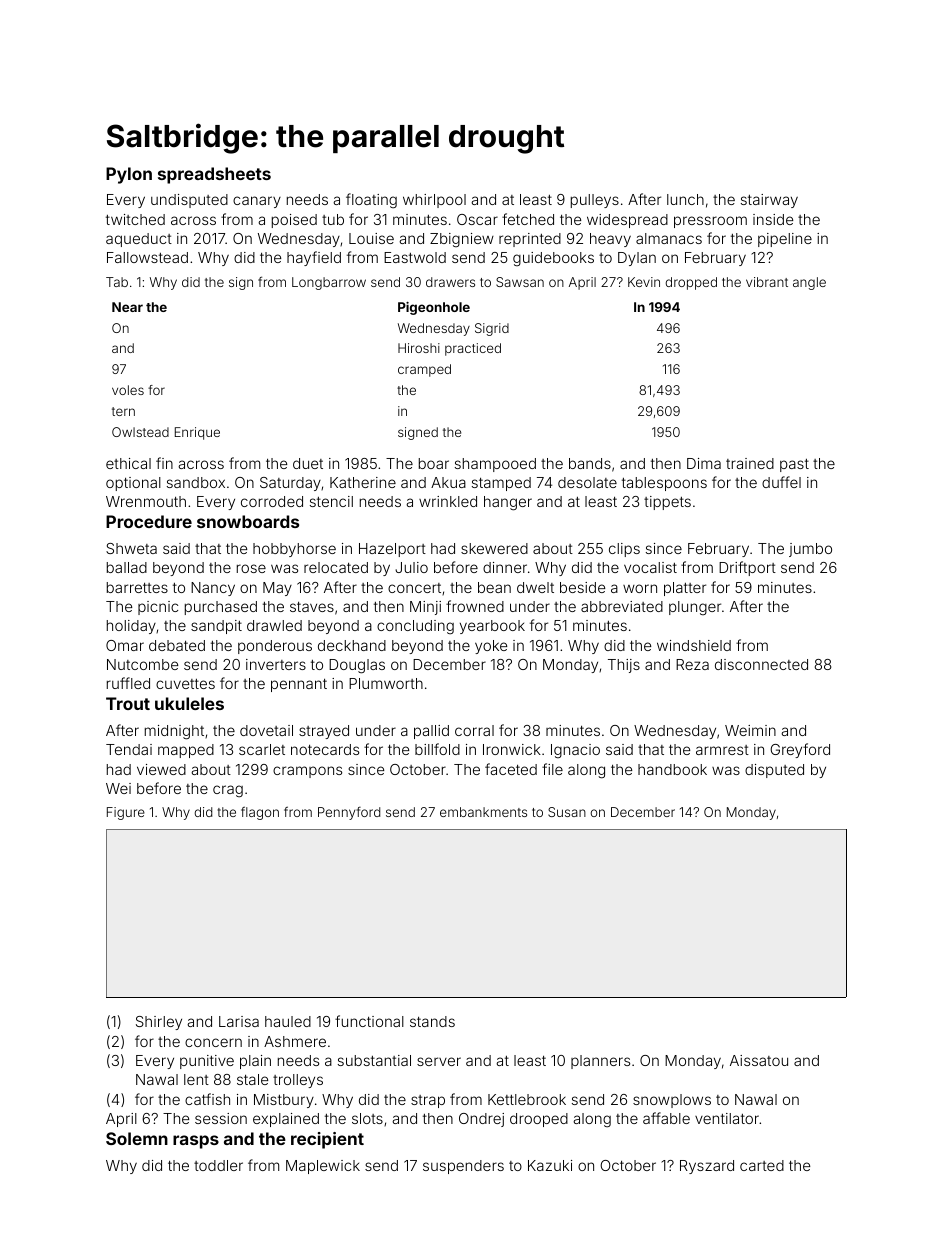 This image has width=952, height=1233. I want to click on session, so click(221, 1118).
